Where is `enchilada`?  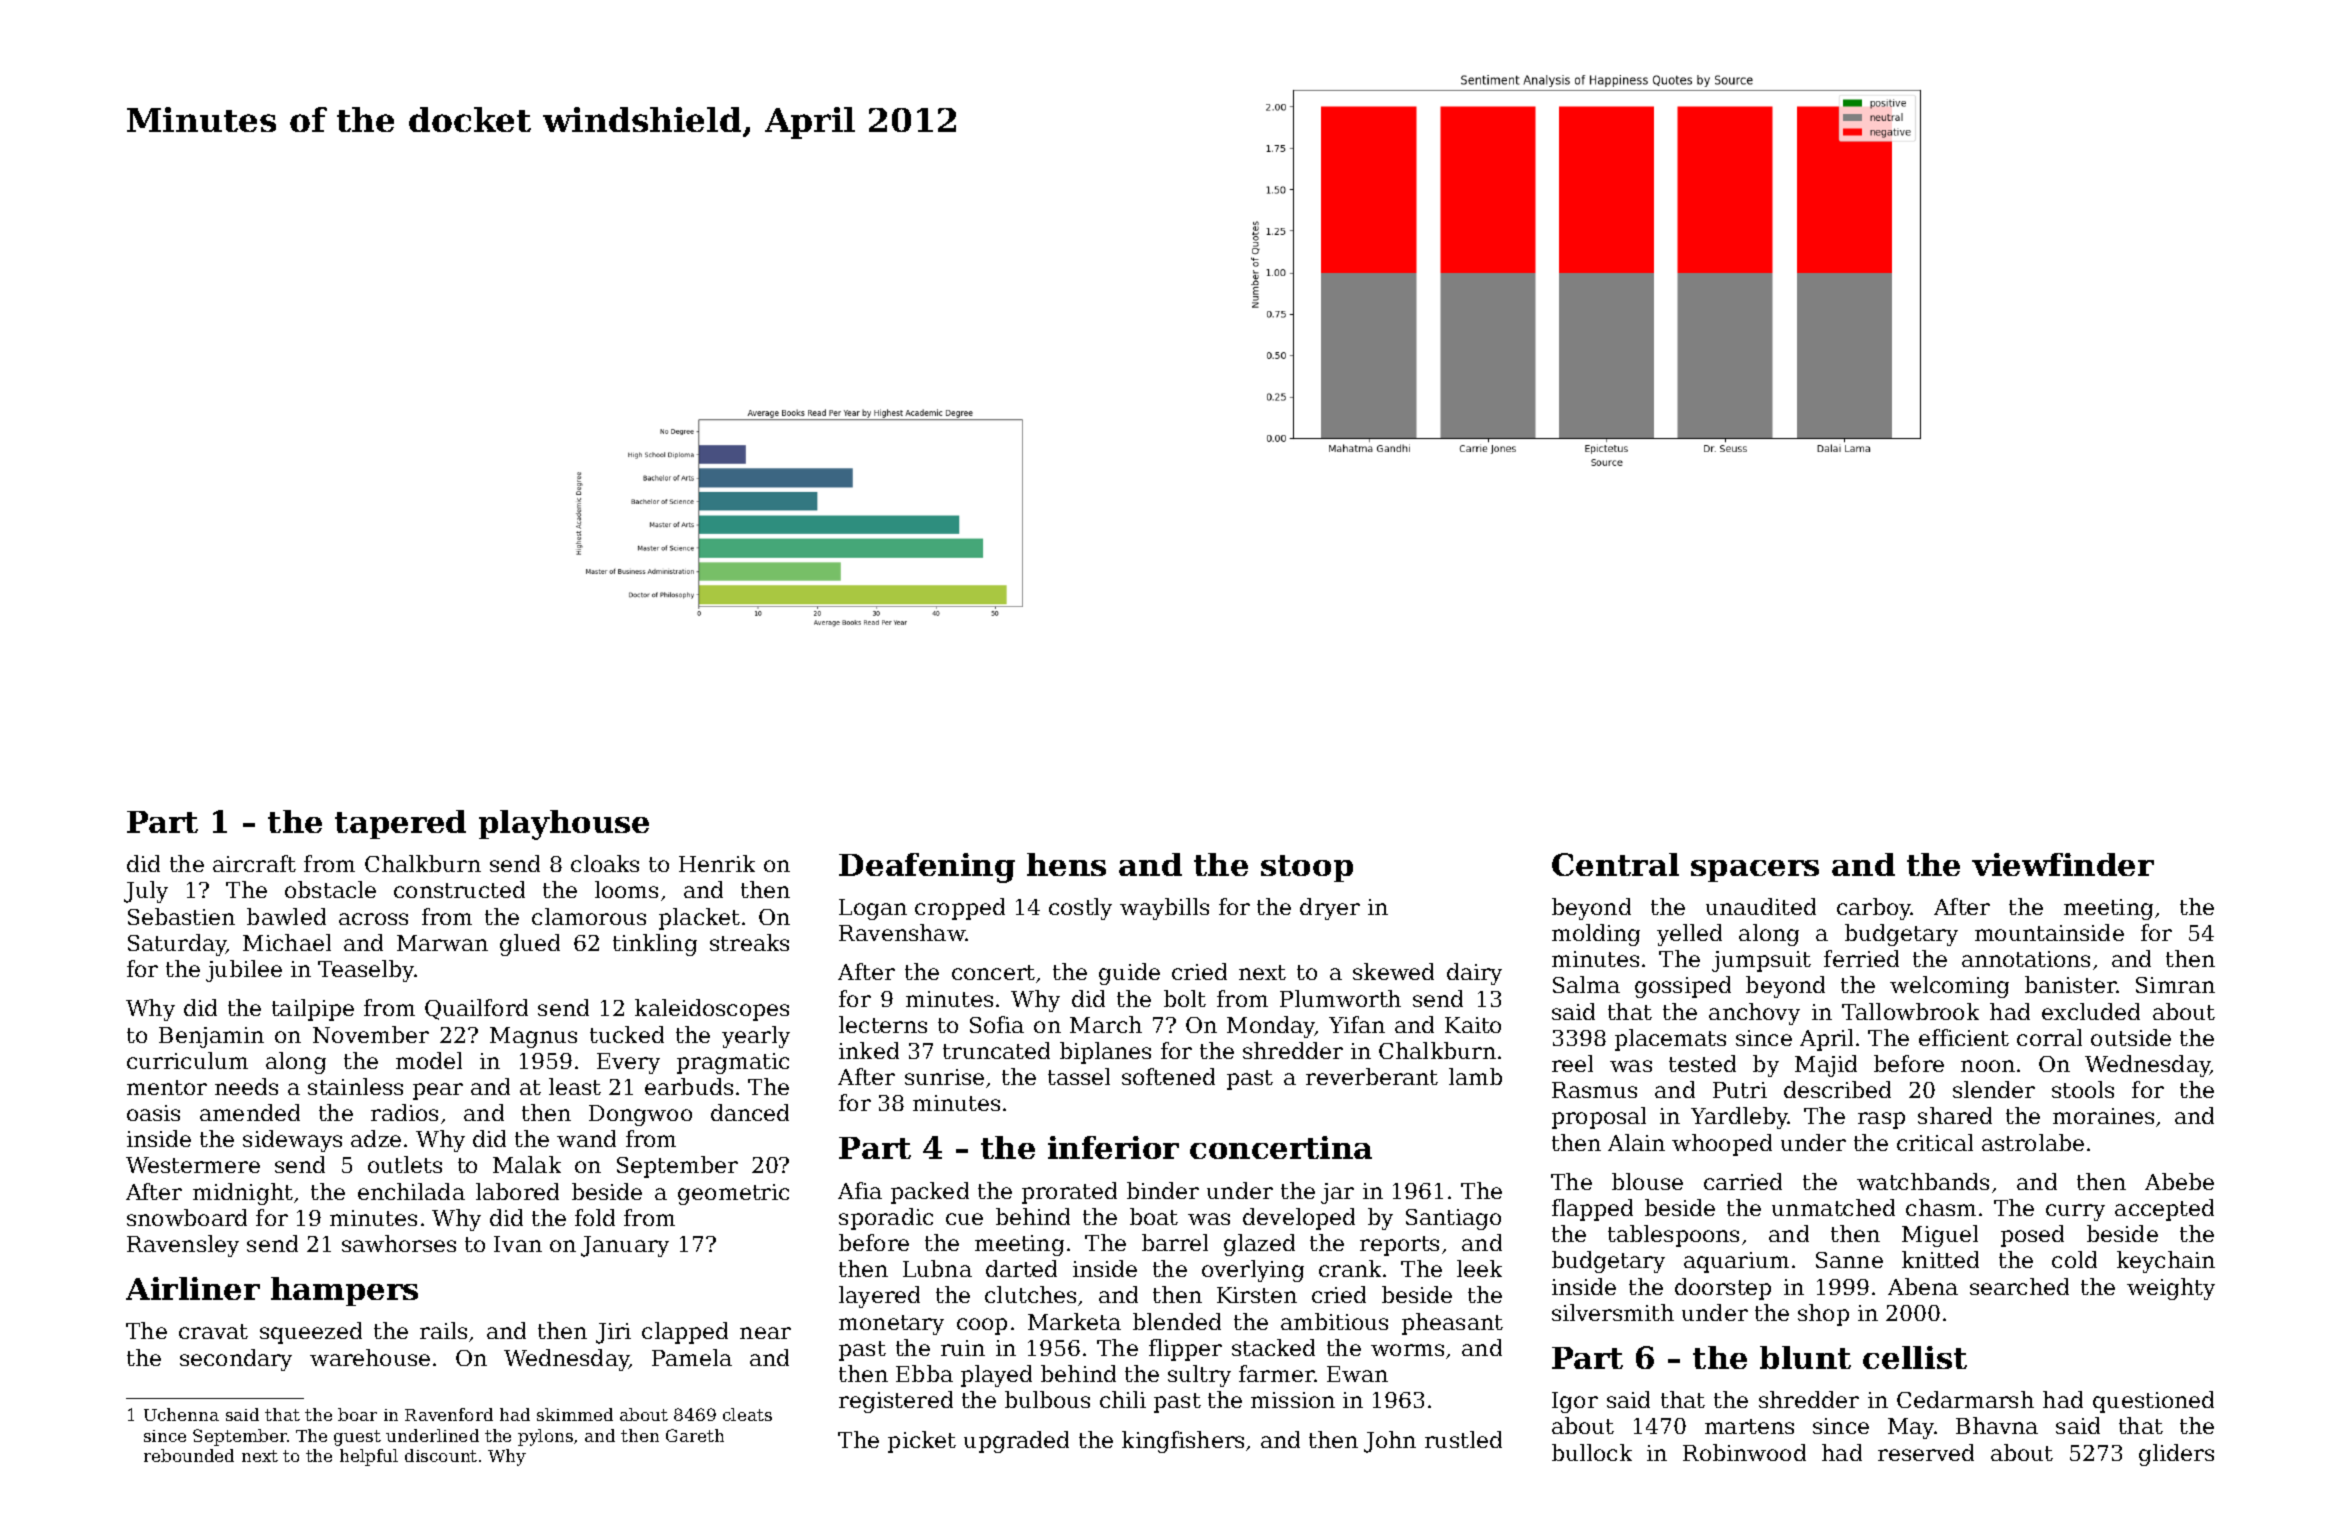
enchilada is located at coordinates (411, 1191).
